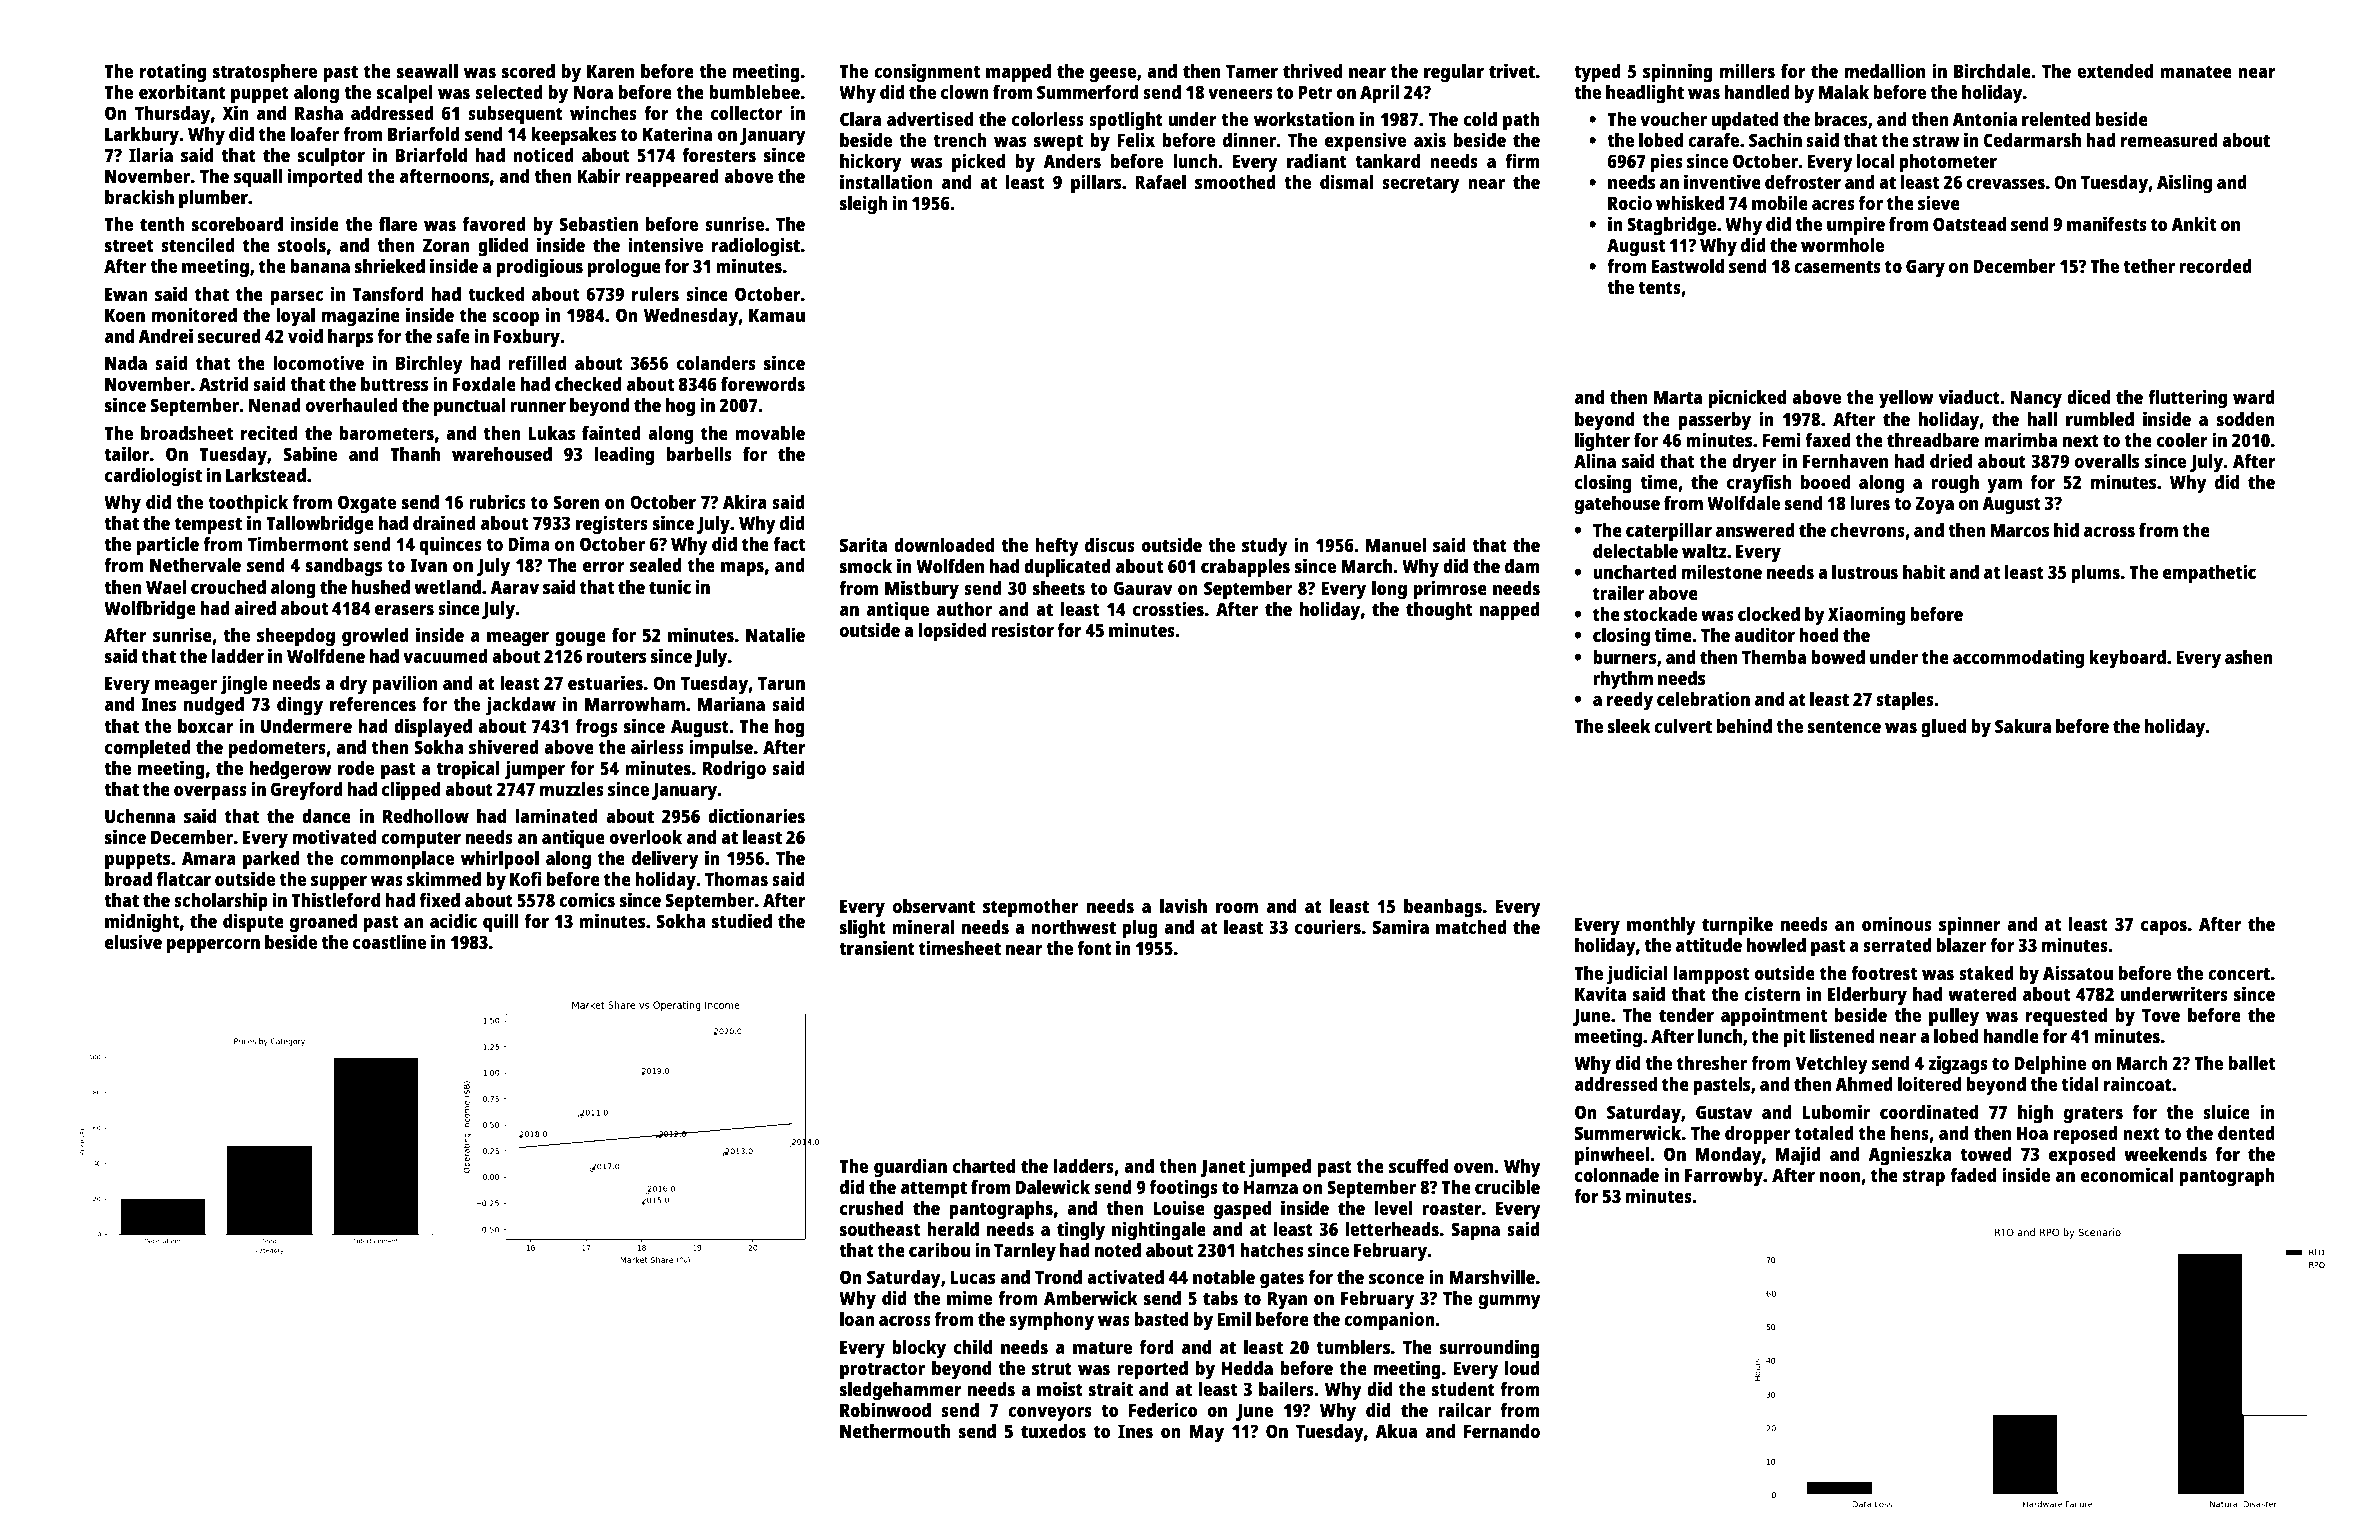 This screenshot has width=2380, height=1540. What do you see at coordinates (612, 525) in the screenshot?
I see `registers` at bounding box center [612, 525].
